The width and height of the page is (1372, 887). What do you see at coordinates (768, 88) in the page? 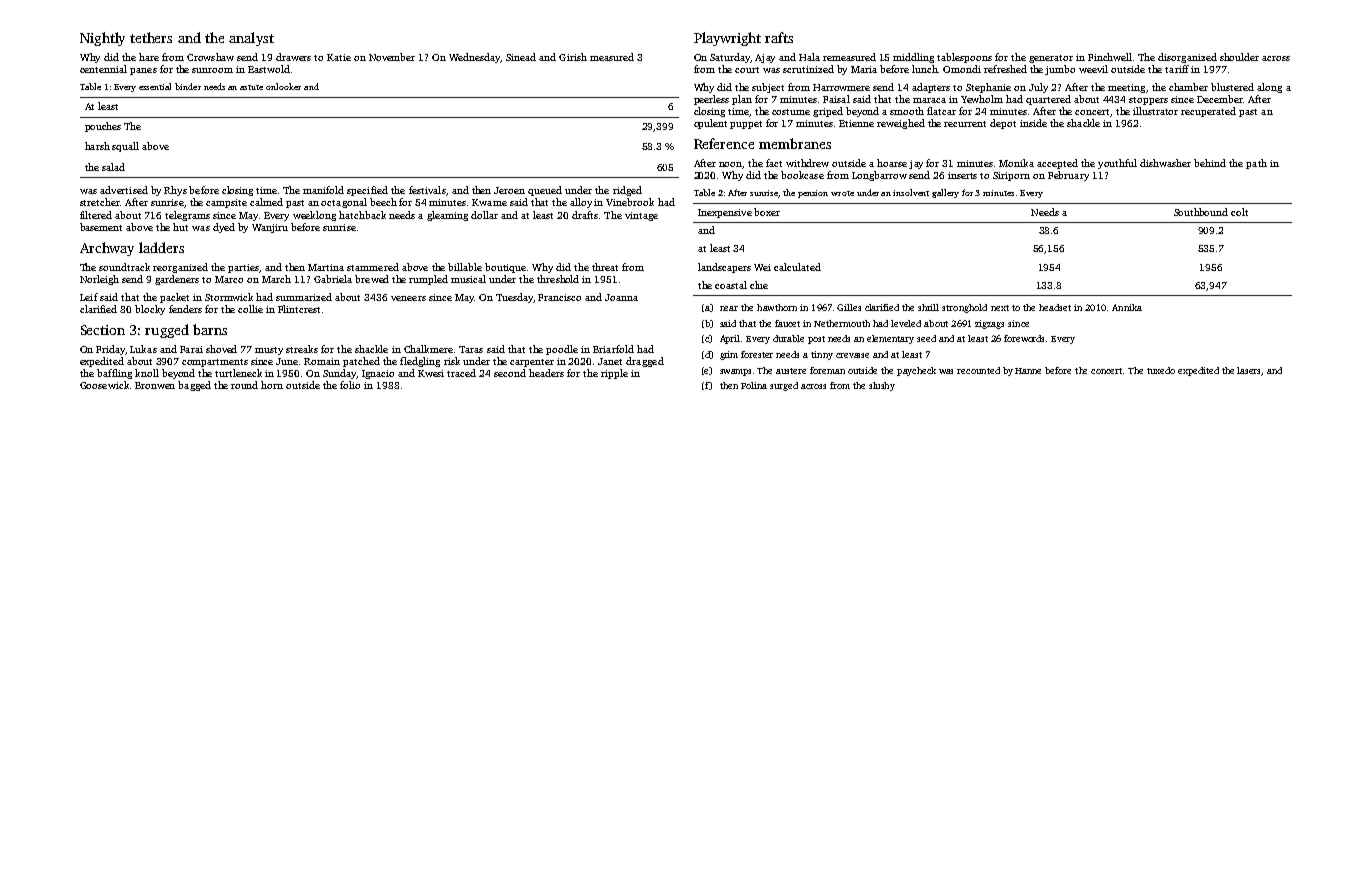
I see `subject` at bounding box center [768, 88].
